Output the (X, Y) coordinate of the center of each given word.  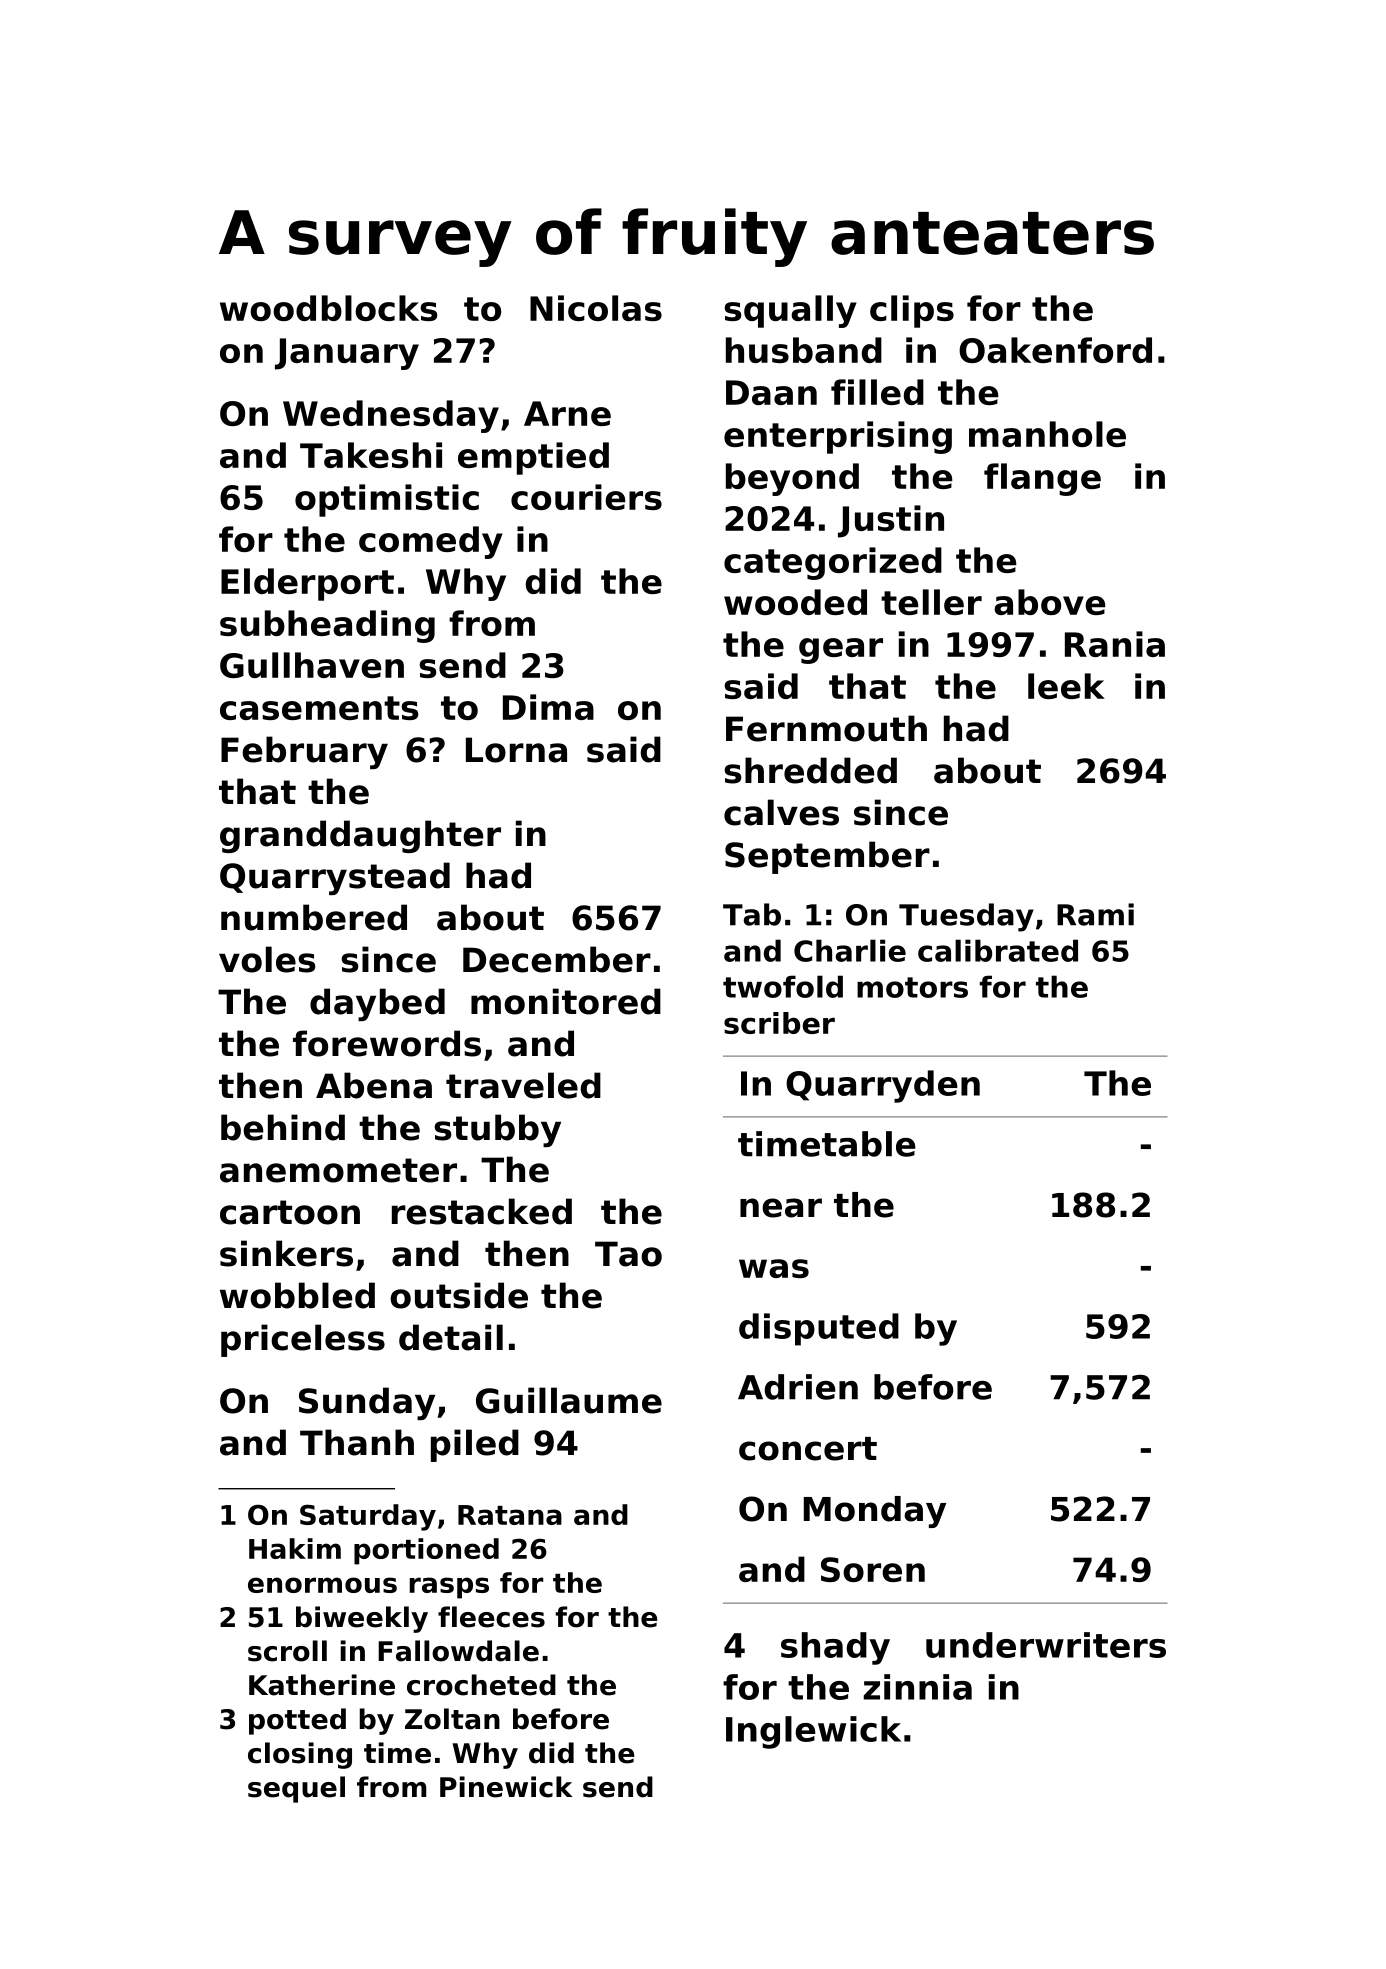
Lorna (516, 750)
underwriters (1046, 1645)
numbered (314, 917)
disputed (819, 1329)
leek (1066, 686)
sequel (296, 1789)
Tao (628, 1254)
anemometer (338, 1170)
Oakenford (1055, 350)
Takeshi (371, 455)
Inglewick (813, 1732)
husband (804, 350)
